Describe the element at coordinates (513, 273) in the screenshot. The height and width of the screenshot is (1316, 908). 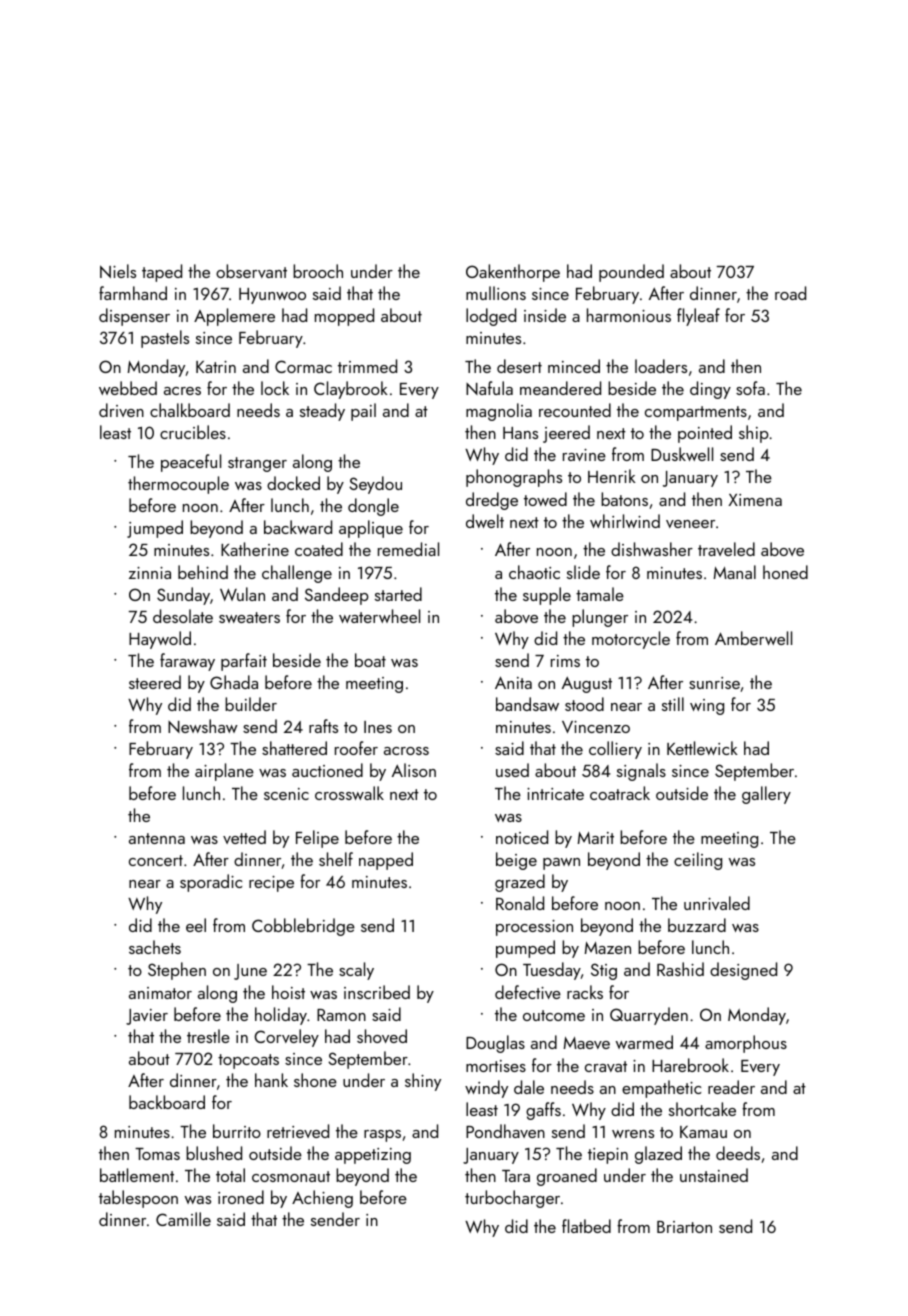
I see `Oakenthorpe` at that location.
